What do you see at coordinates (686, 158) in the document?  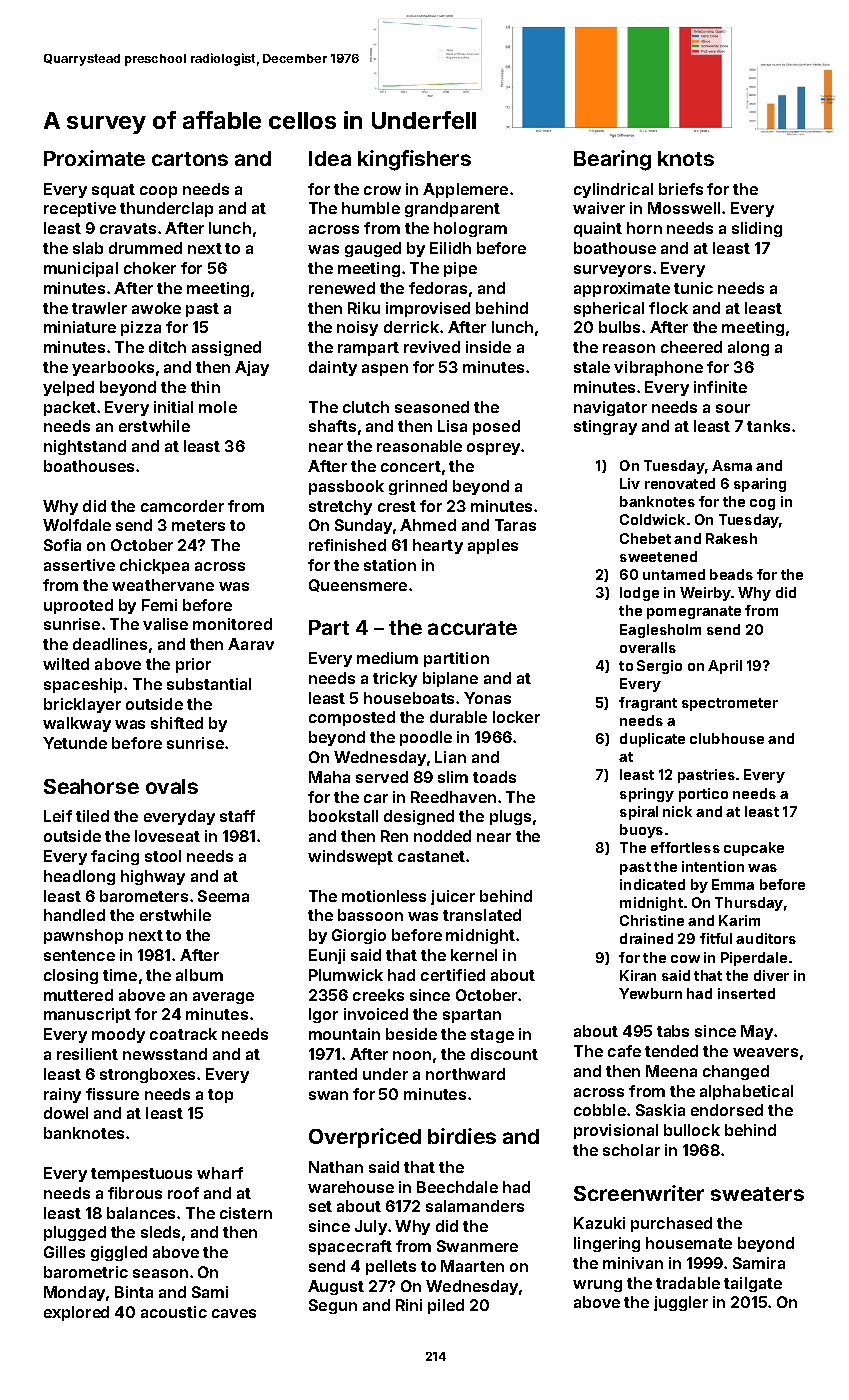 I see `knots` at bounding box center [686, 158].
